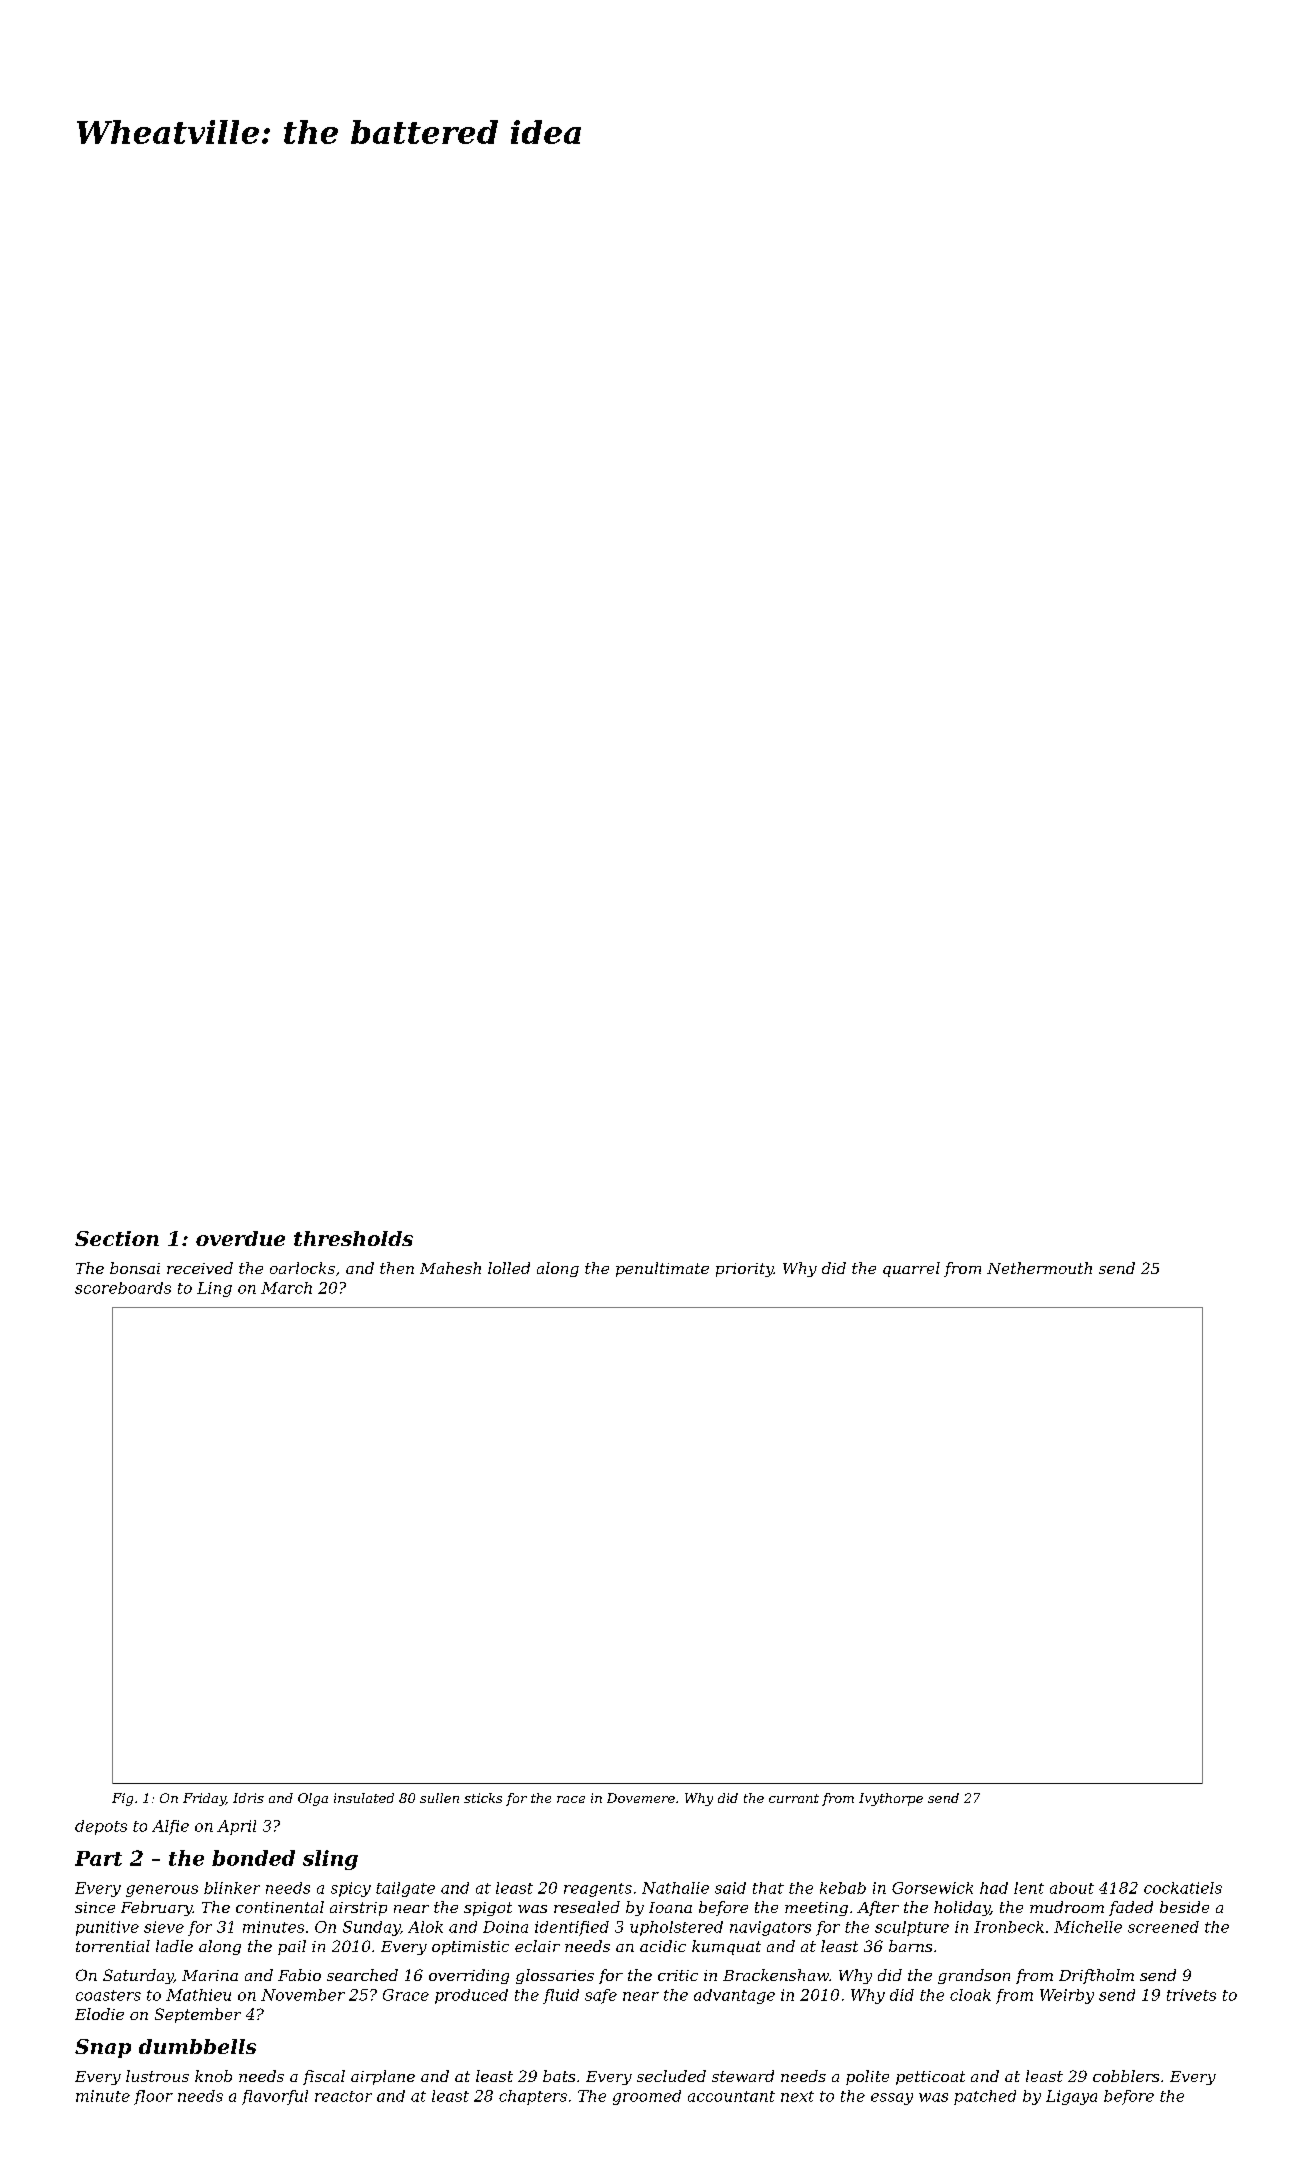  What do you see at coordinates (891, 1799) in the screenshot?
I see `Ivythorpe` at bounding box center [891, 1799].
